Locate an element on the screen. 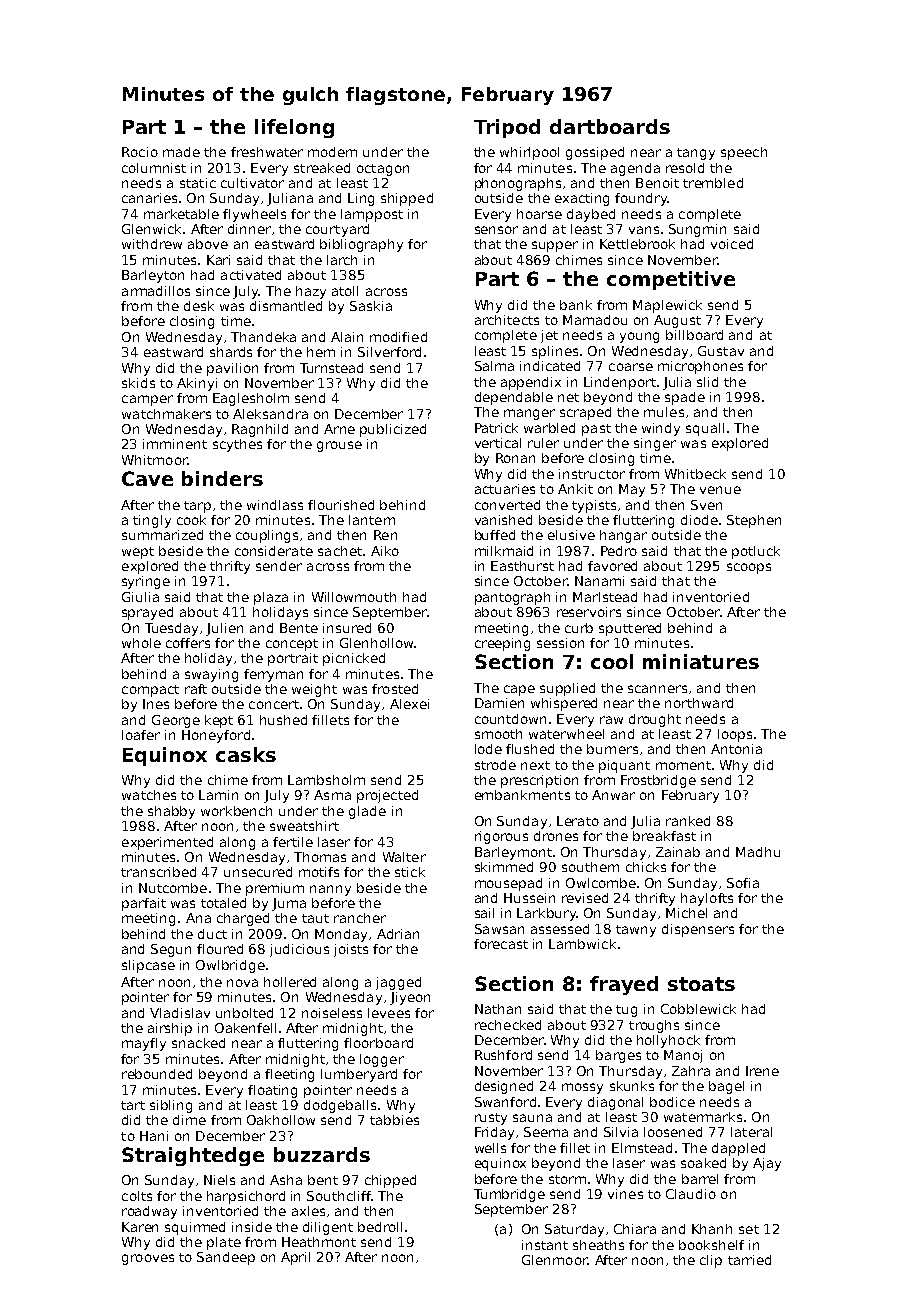  voiced is located at coordinates (732, 244).
